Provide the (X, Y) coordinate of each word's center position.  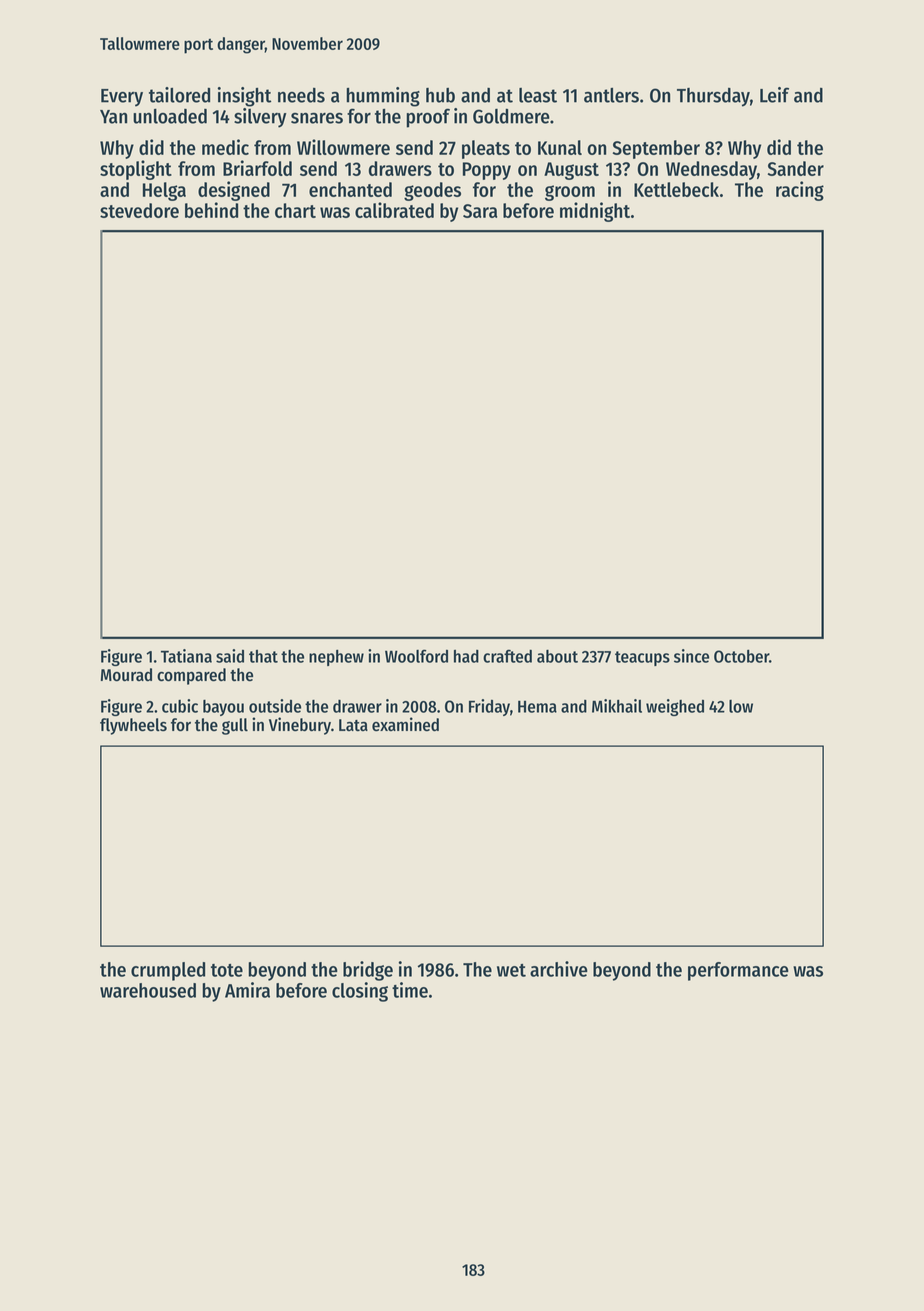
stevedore (139, 210)
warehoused (148, 990)
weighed (675, 707)
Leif (774, 95)
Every (122, 98)
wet (511, 970)
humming (383, 97)
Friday (489, 707)
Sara (480, 211)
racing (800, 191)
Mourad (126, 675)
